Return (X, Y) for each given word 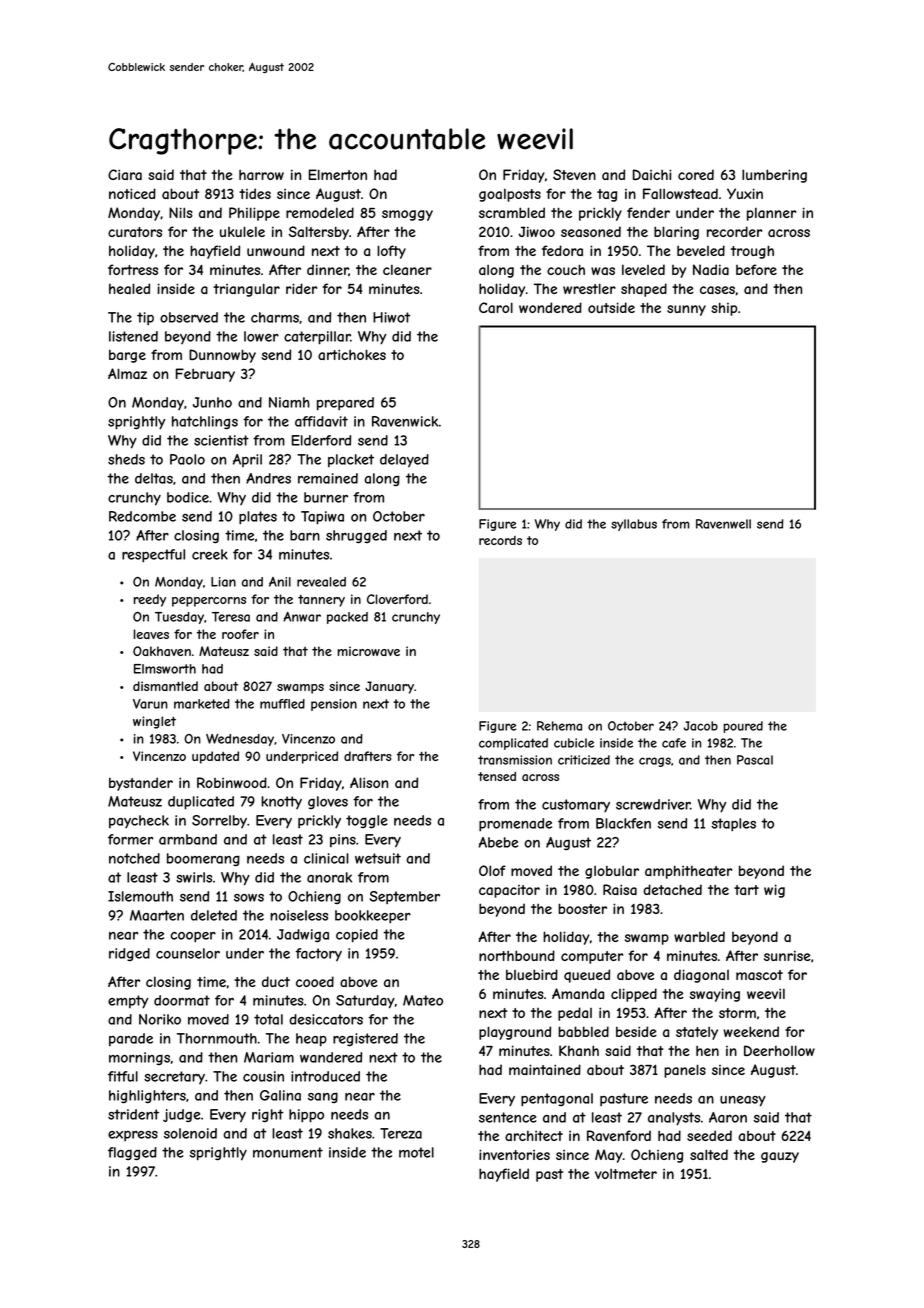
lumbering (774, 176)
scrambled (512, 212)
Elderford (321, 440)
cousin (263, 1076)
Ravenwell (723, 524)
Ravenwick (405, 421)
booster (582, 908)
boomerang (203, 859)
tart (746, 890)
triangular (246, 290)
